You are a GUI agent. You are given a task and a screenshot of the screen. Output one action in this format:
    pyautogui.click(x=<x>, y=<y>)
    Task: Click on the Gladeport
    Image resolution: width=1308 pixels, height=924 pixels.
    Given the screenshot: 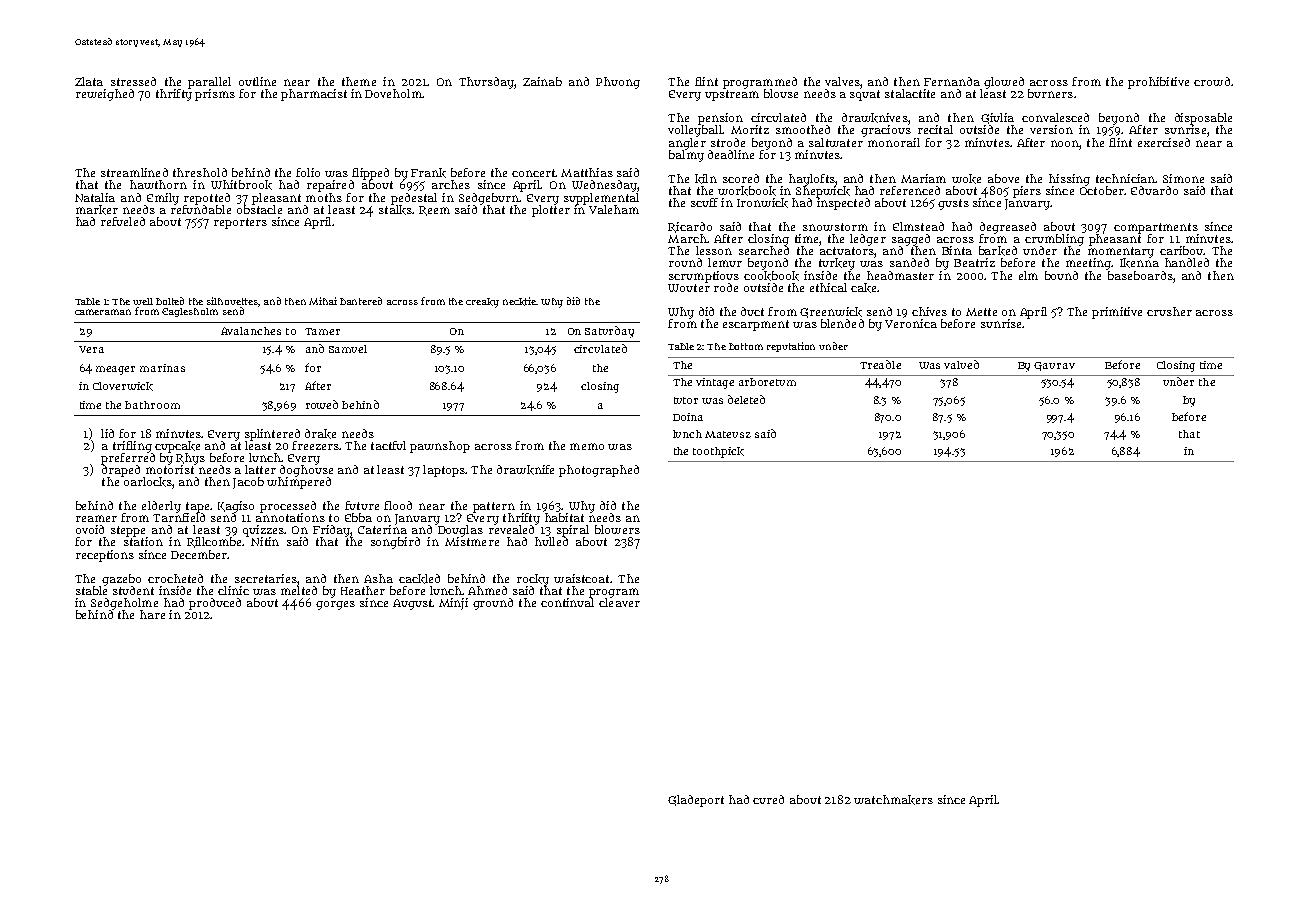 What is the action you would take?
    pyautogui.click(x=696, y=801)
